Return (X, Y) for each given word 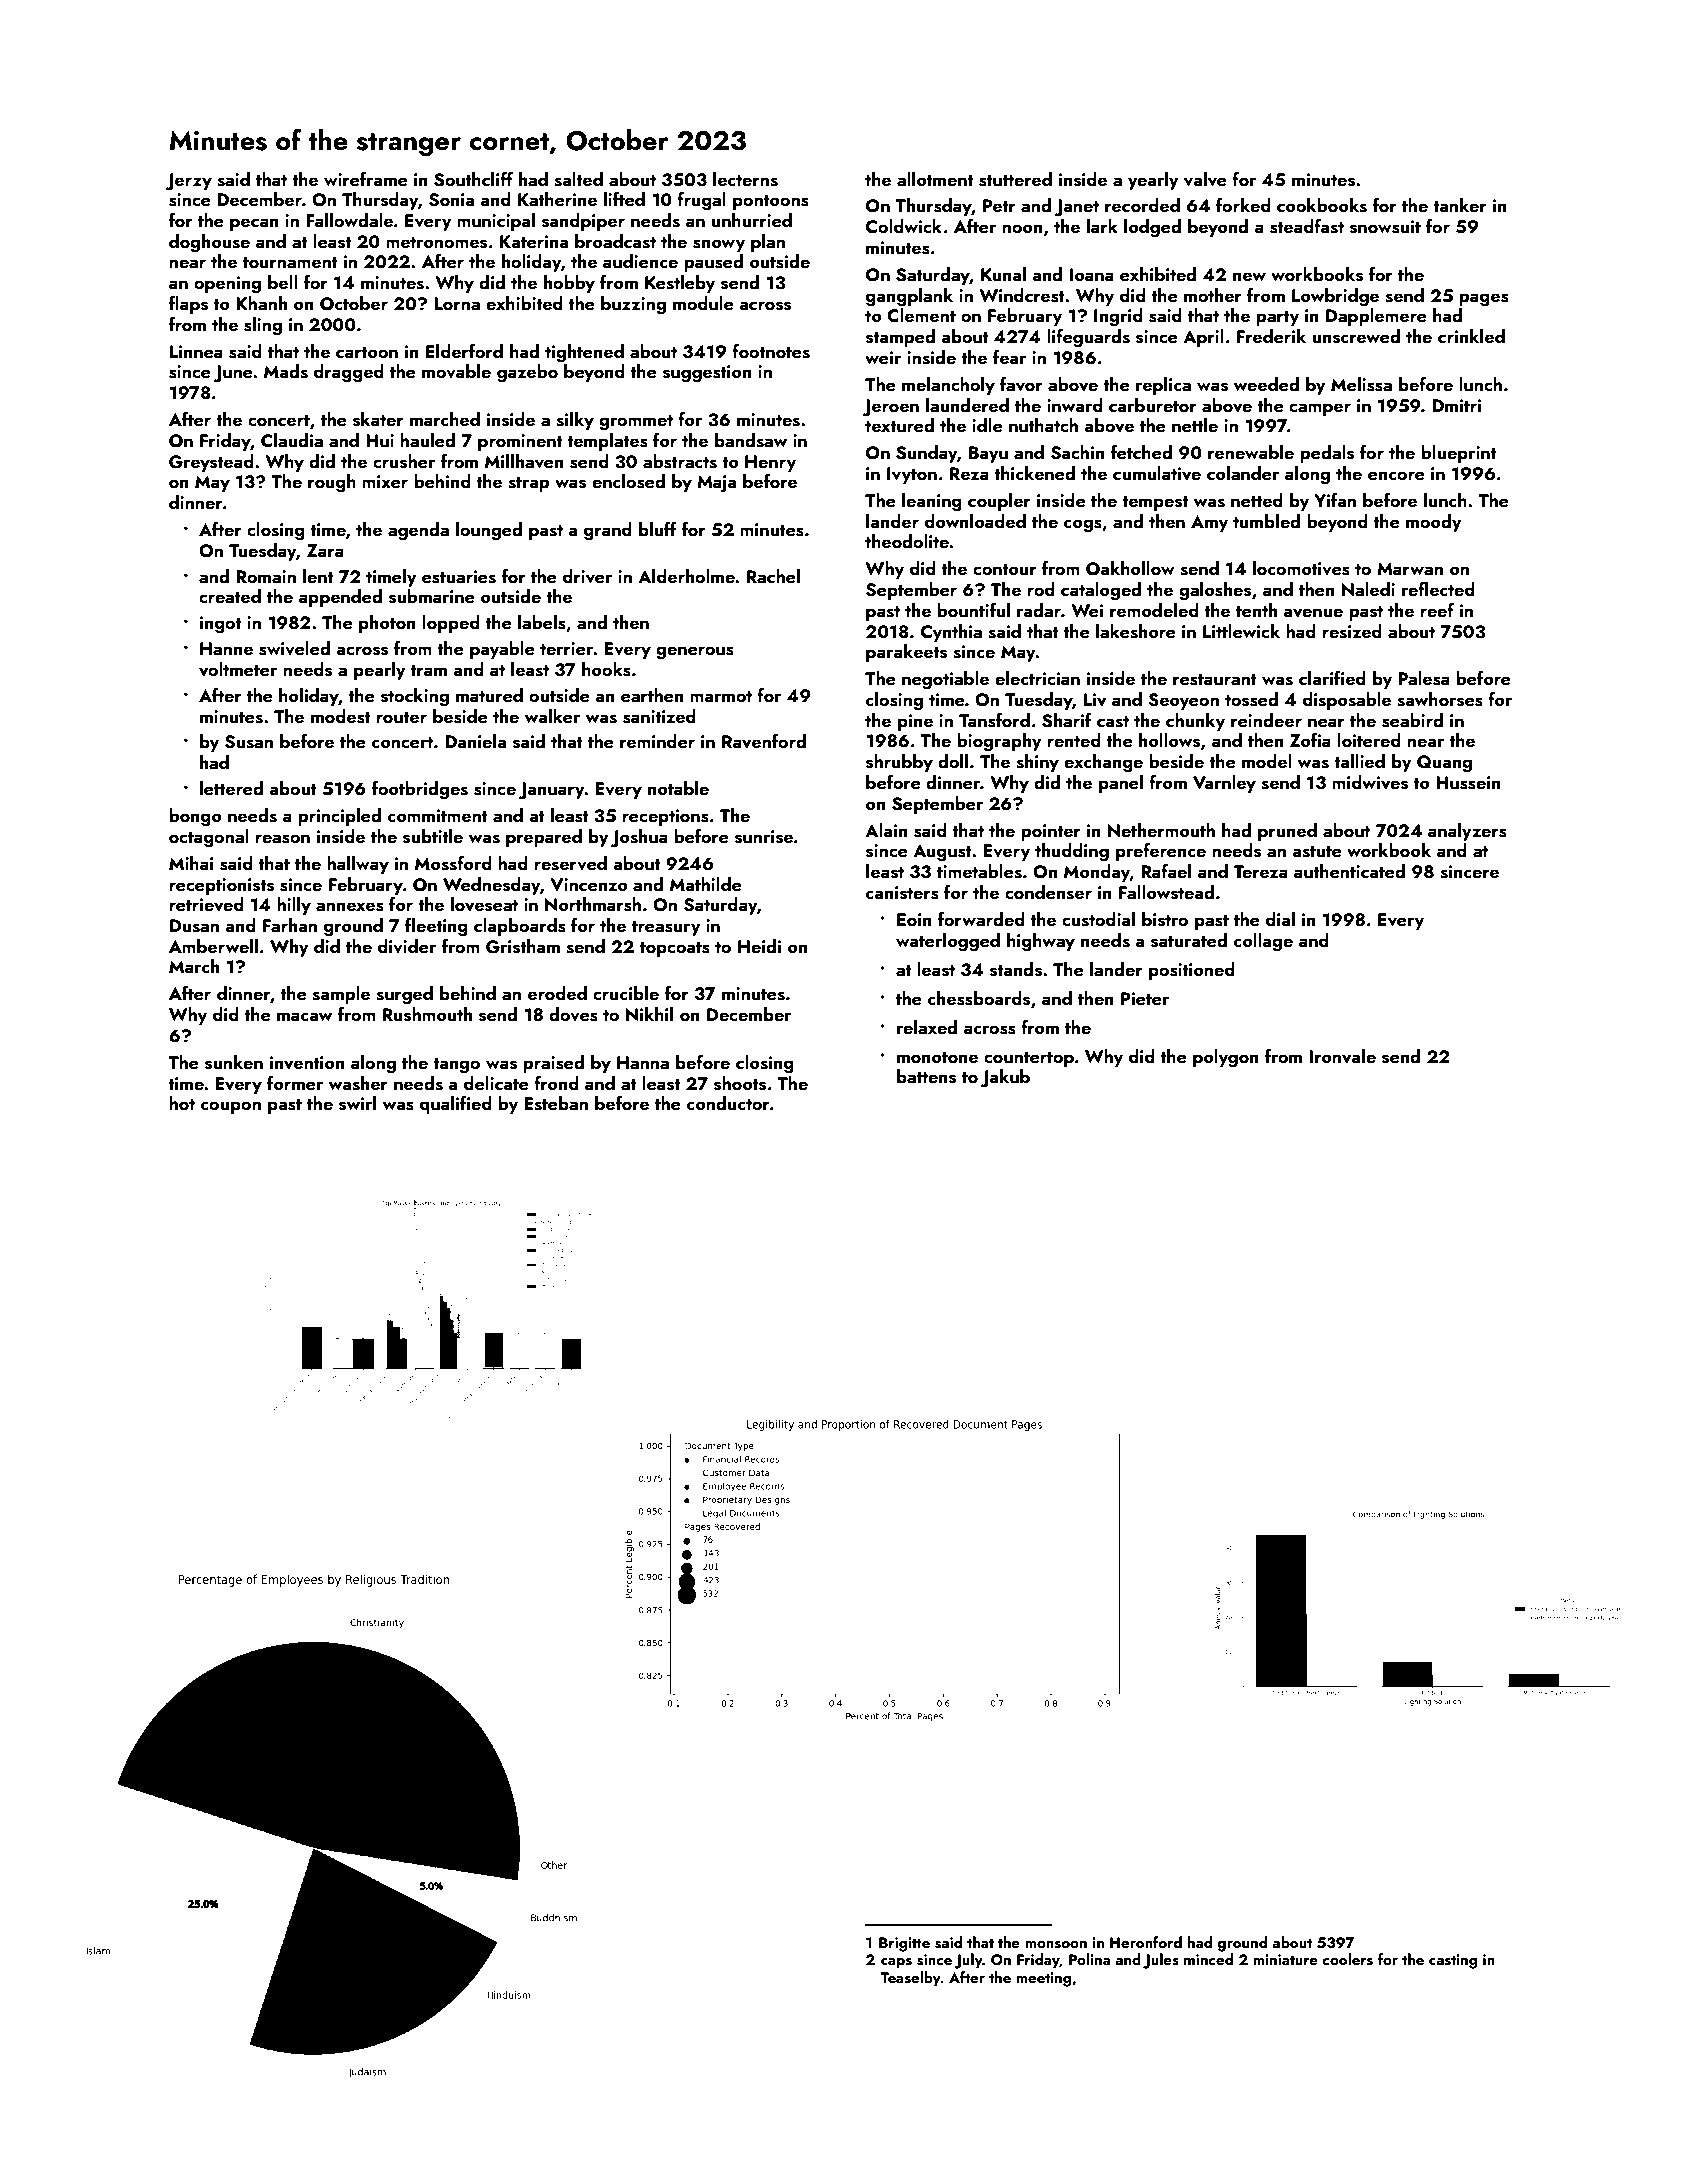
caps (896, 1963)
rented (1074, 740)
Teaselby (910, 1979)
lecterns (745, 179)
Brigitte (904, 1944)
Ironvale (1342, 1056)
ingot (221, 625)
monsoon (1056, 1945)
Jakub (1005, 1078)
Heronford (1146, 1942)
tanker (1460, 205)
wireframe (366, 179)
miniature (1285, 1959)
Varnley (1224, 784)
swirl (357, 1103)
